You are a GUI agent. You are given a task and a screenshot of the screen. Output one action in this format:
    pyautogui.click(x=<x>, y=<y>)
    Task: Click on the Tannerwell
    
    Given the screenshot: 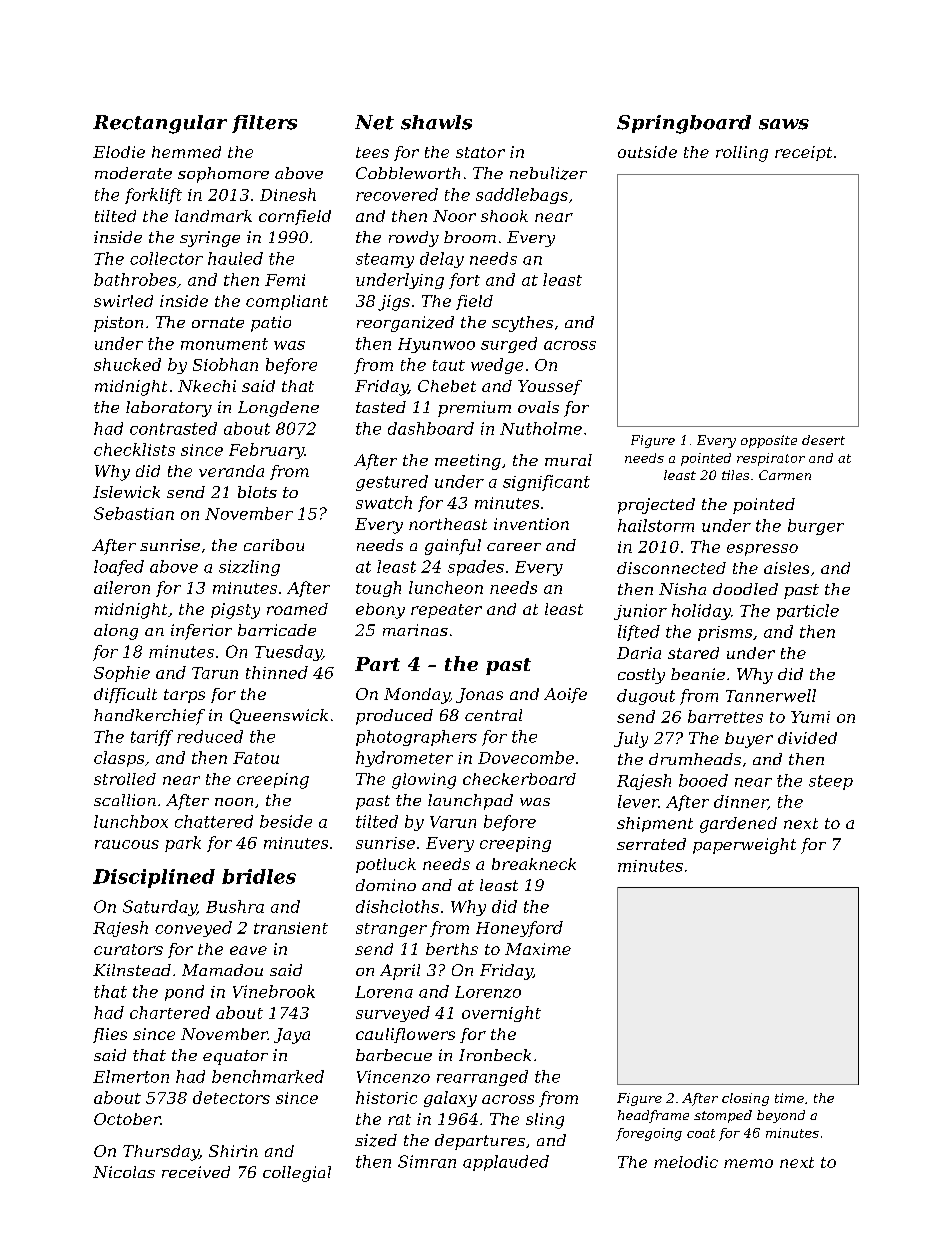 What is the action you would take?
    pyautogui.click(x=771, y=695)
